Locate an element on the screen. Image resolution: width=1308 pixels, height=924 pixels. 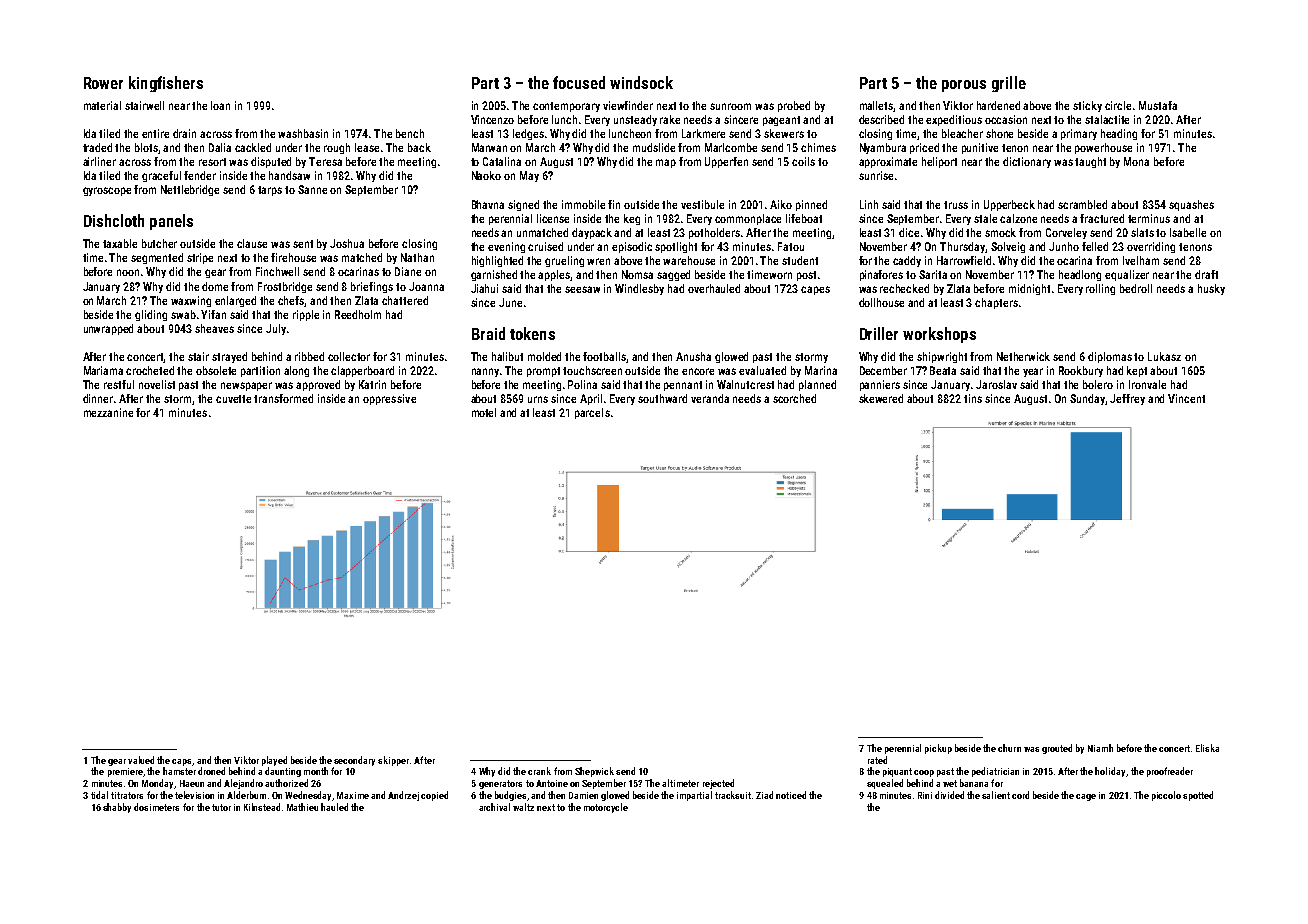
titrators is located at coordinates (127, 795).
